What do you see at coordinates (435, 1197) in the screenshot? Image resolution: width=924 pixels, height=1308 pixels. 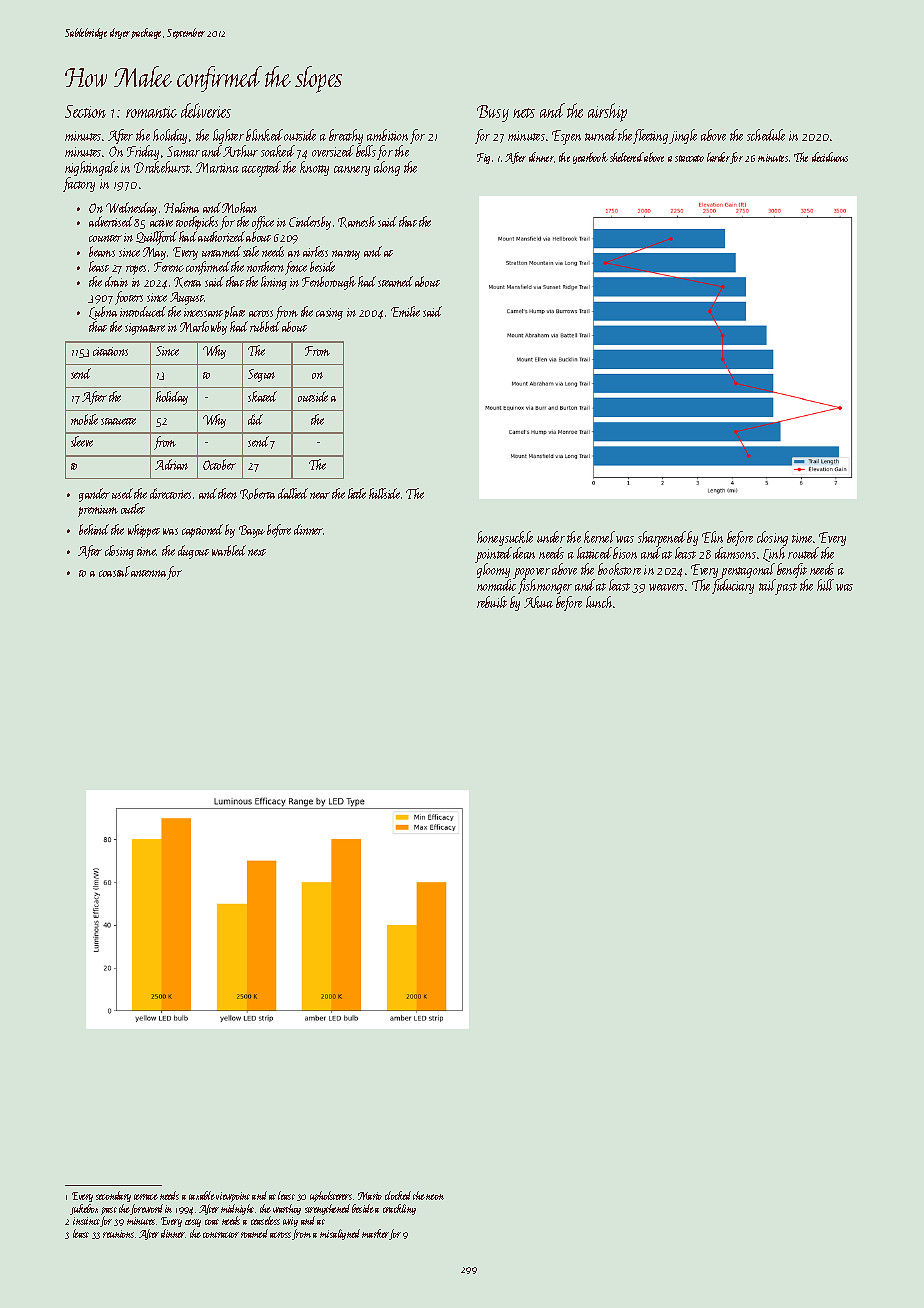 I see `neon` at bounding box center [435, 1197].
